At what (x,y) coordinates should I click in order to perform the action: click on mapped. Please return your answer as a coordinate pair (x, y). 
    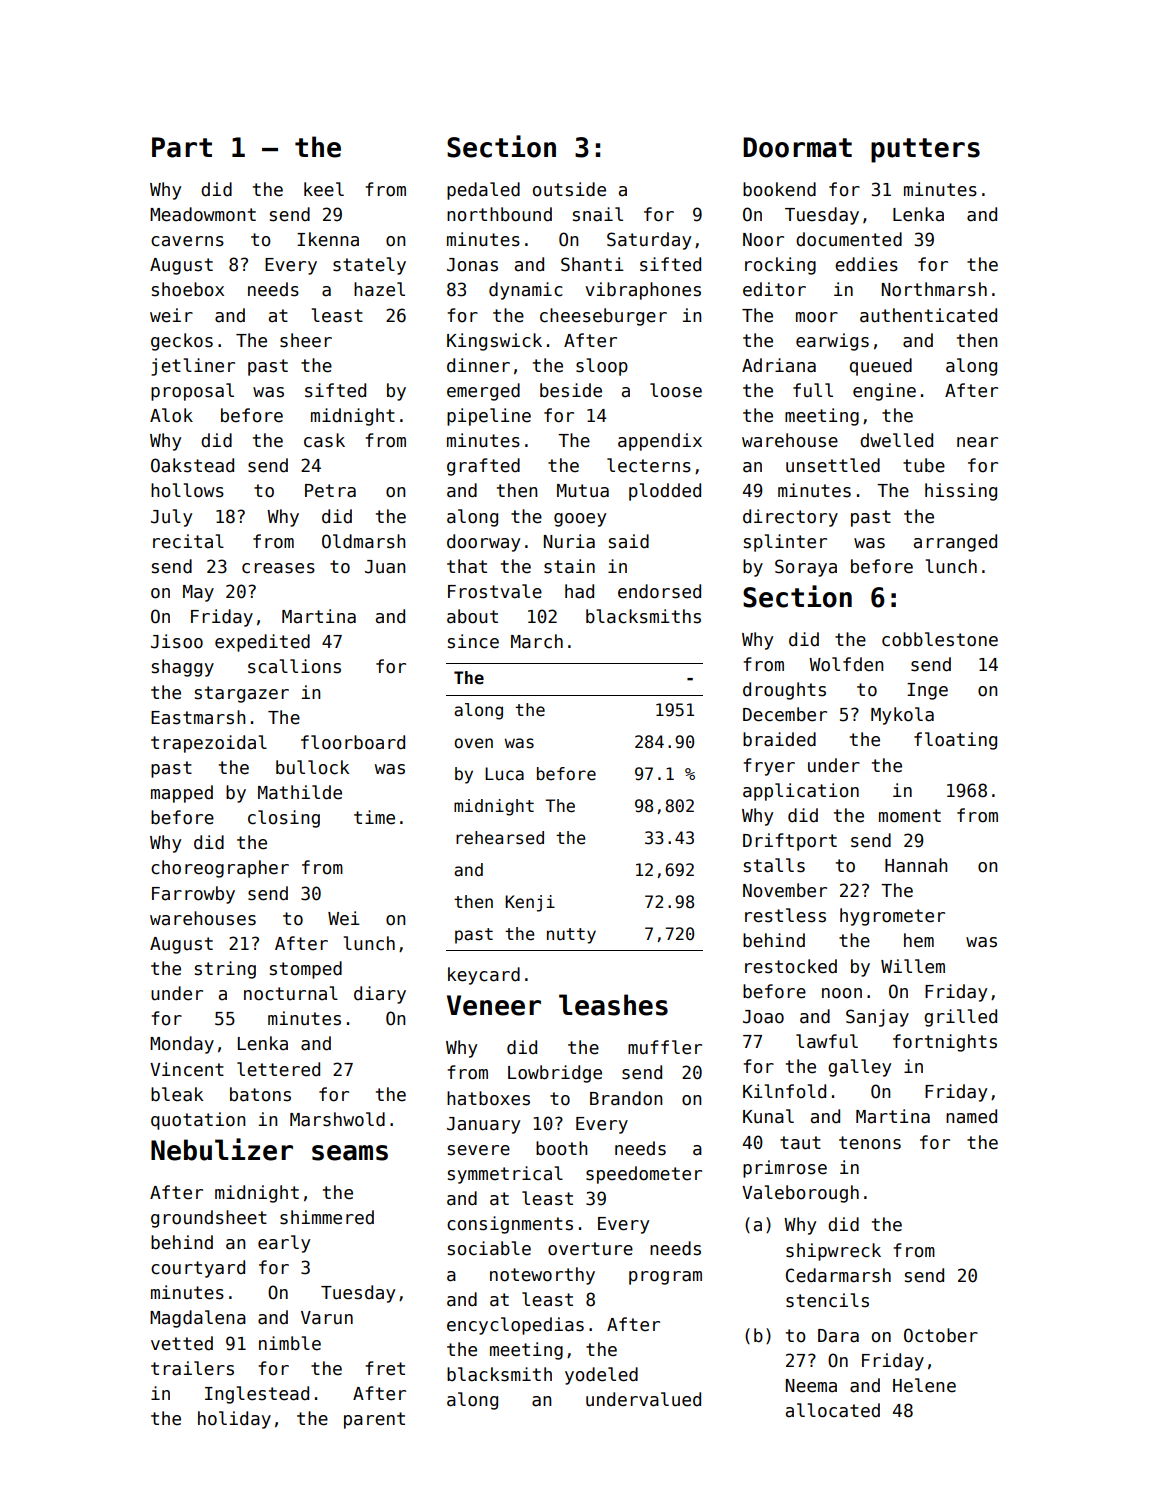
    Looking at the image, I should click on (182, 794).
